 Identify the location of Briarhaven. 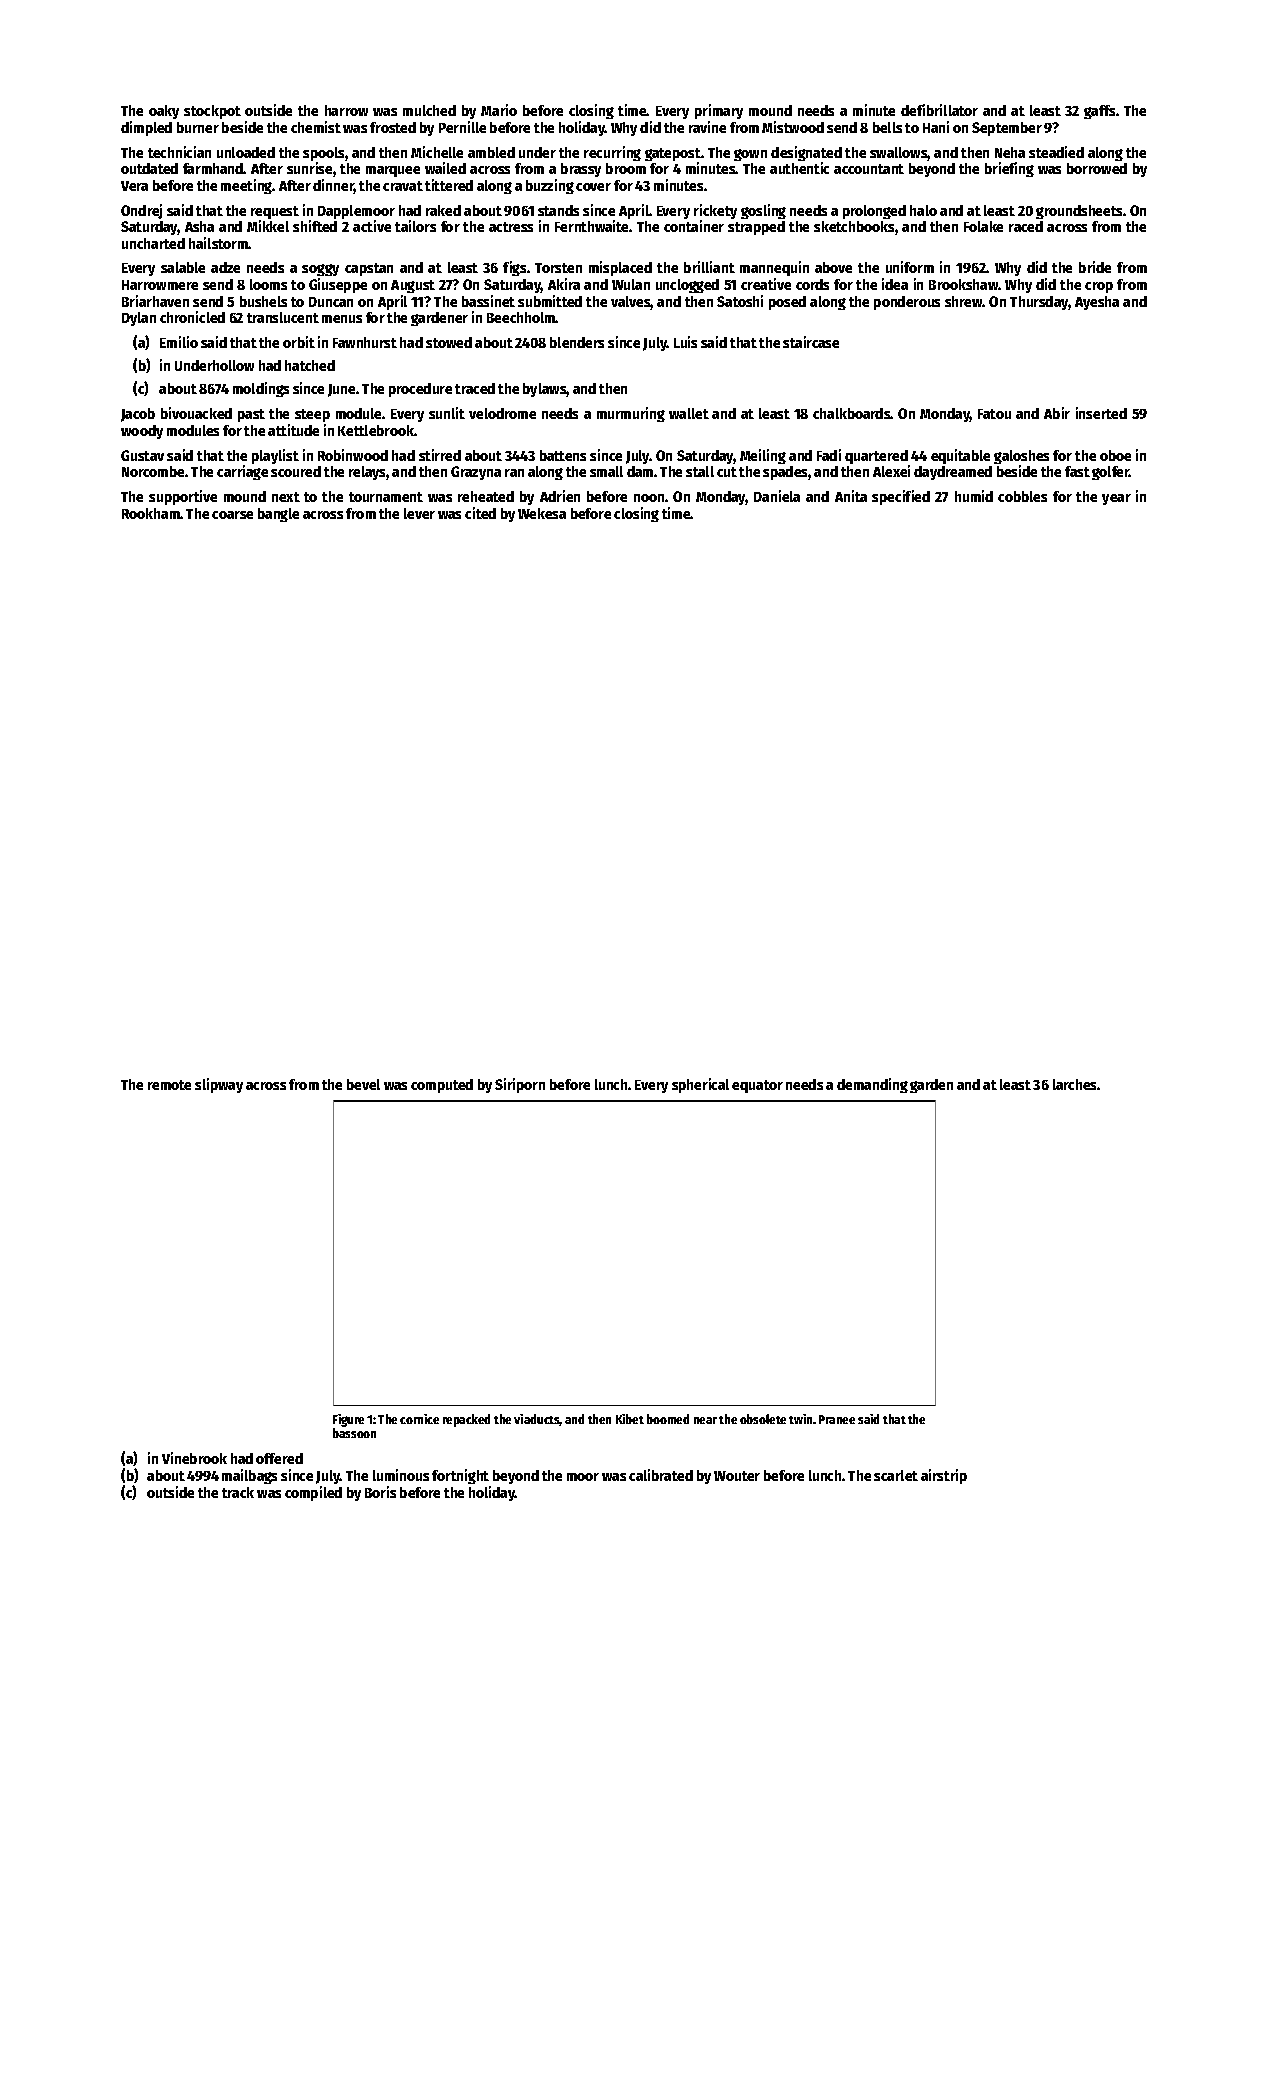
(155, 301).
